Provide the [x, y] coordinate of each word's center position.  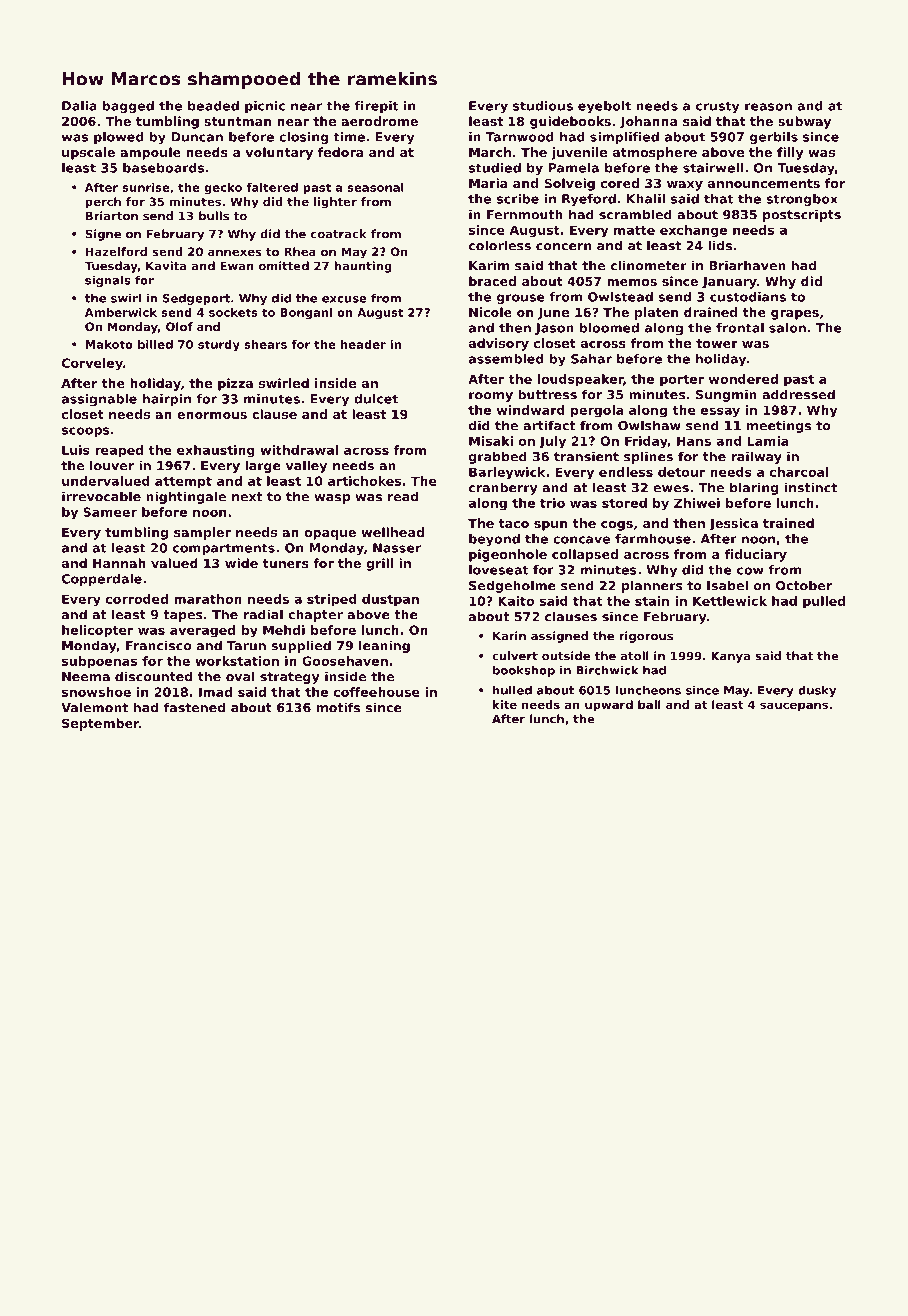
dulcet [376, 399]
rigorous [646, 637]
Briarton [112, 216]
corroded [137, 599]
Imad [215, 692]
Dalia [79, 106]
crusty [717, 107]
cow [750, 571]
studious [543, 106]
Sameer [110, 512]
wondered [743, 379]
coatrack [338, 234]
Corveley [92, 364]
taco [514, 523]
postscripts [802, 215]
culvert [515, 656]
